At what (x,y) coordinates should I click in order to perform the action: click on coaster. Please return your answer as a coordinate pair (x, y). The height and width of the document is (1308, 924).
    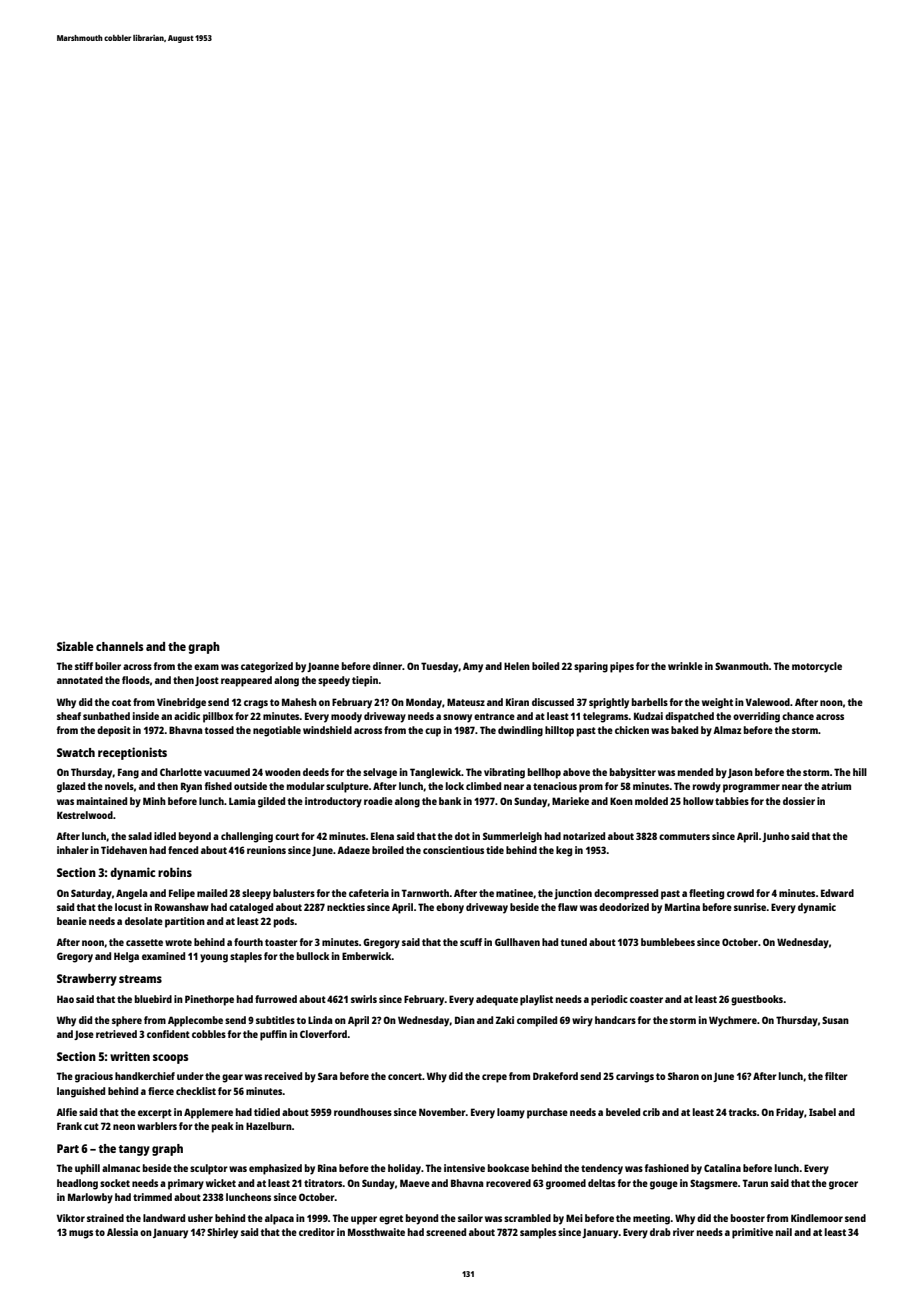
    Looking at the image, I should click on (646, 999).
